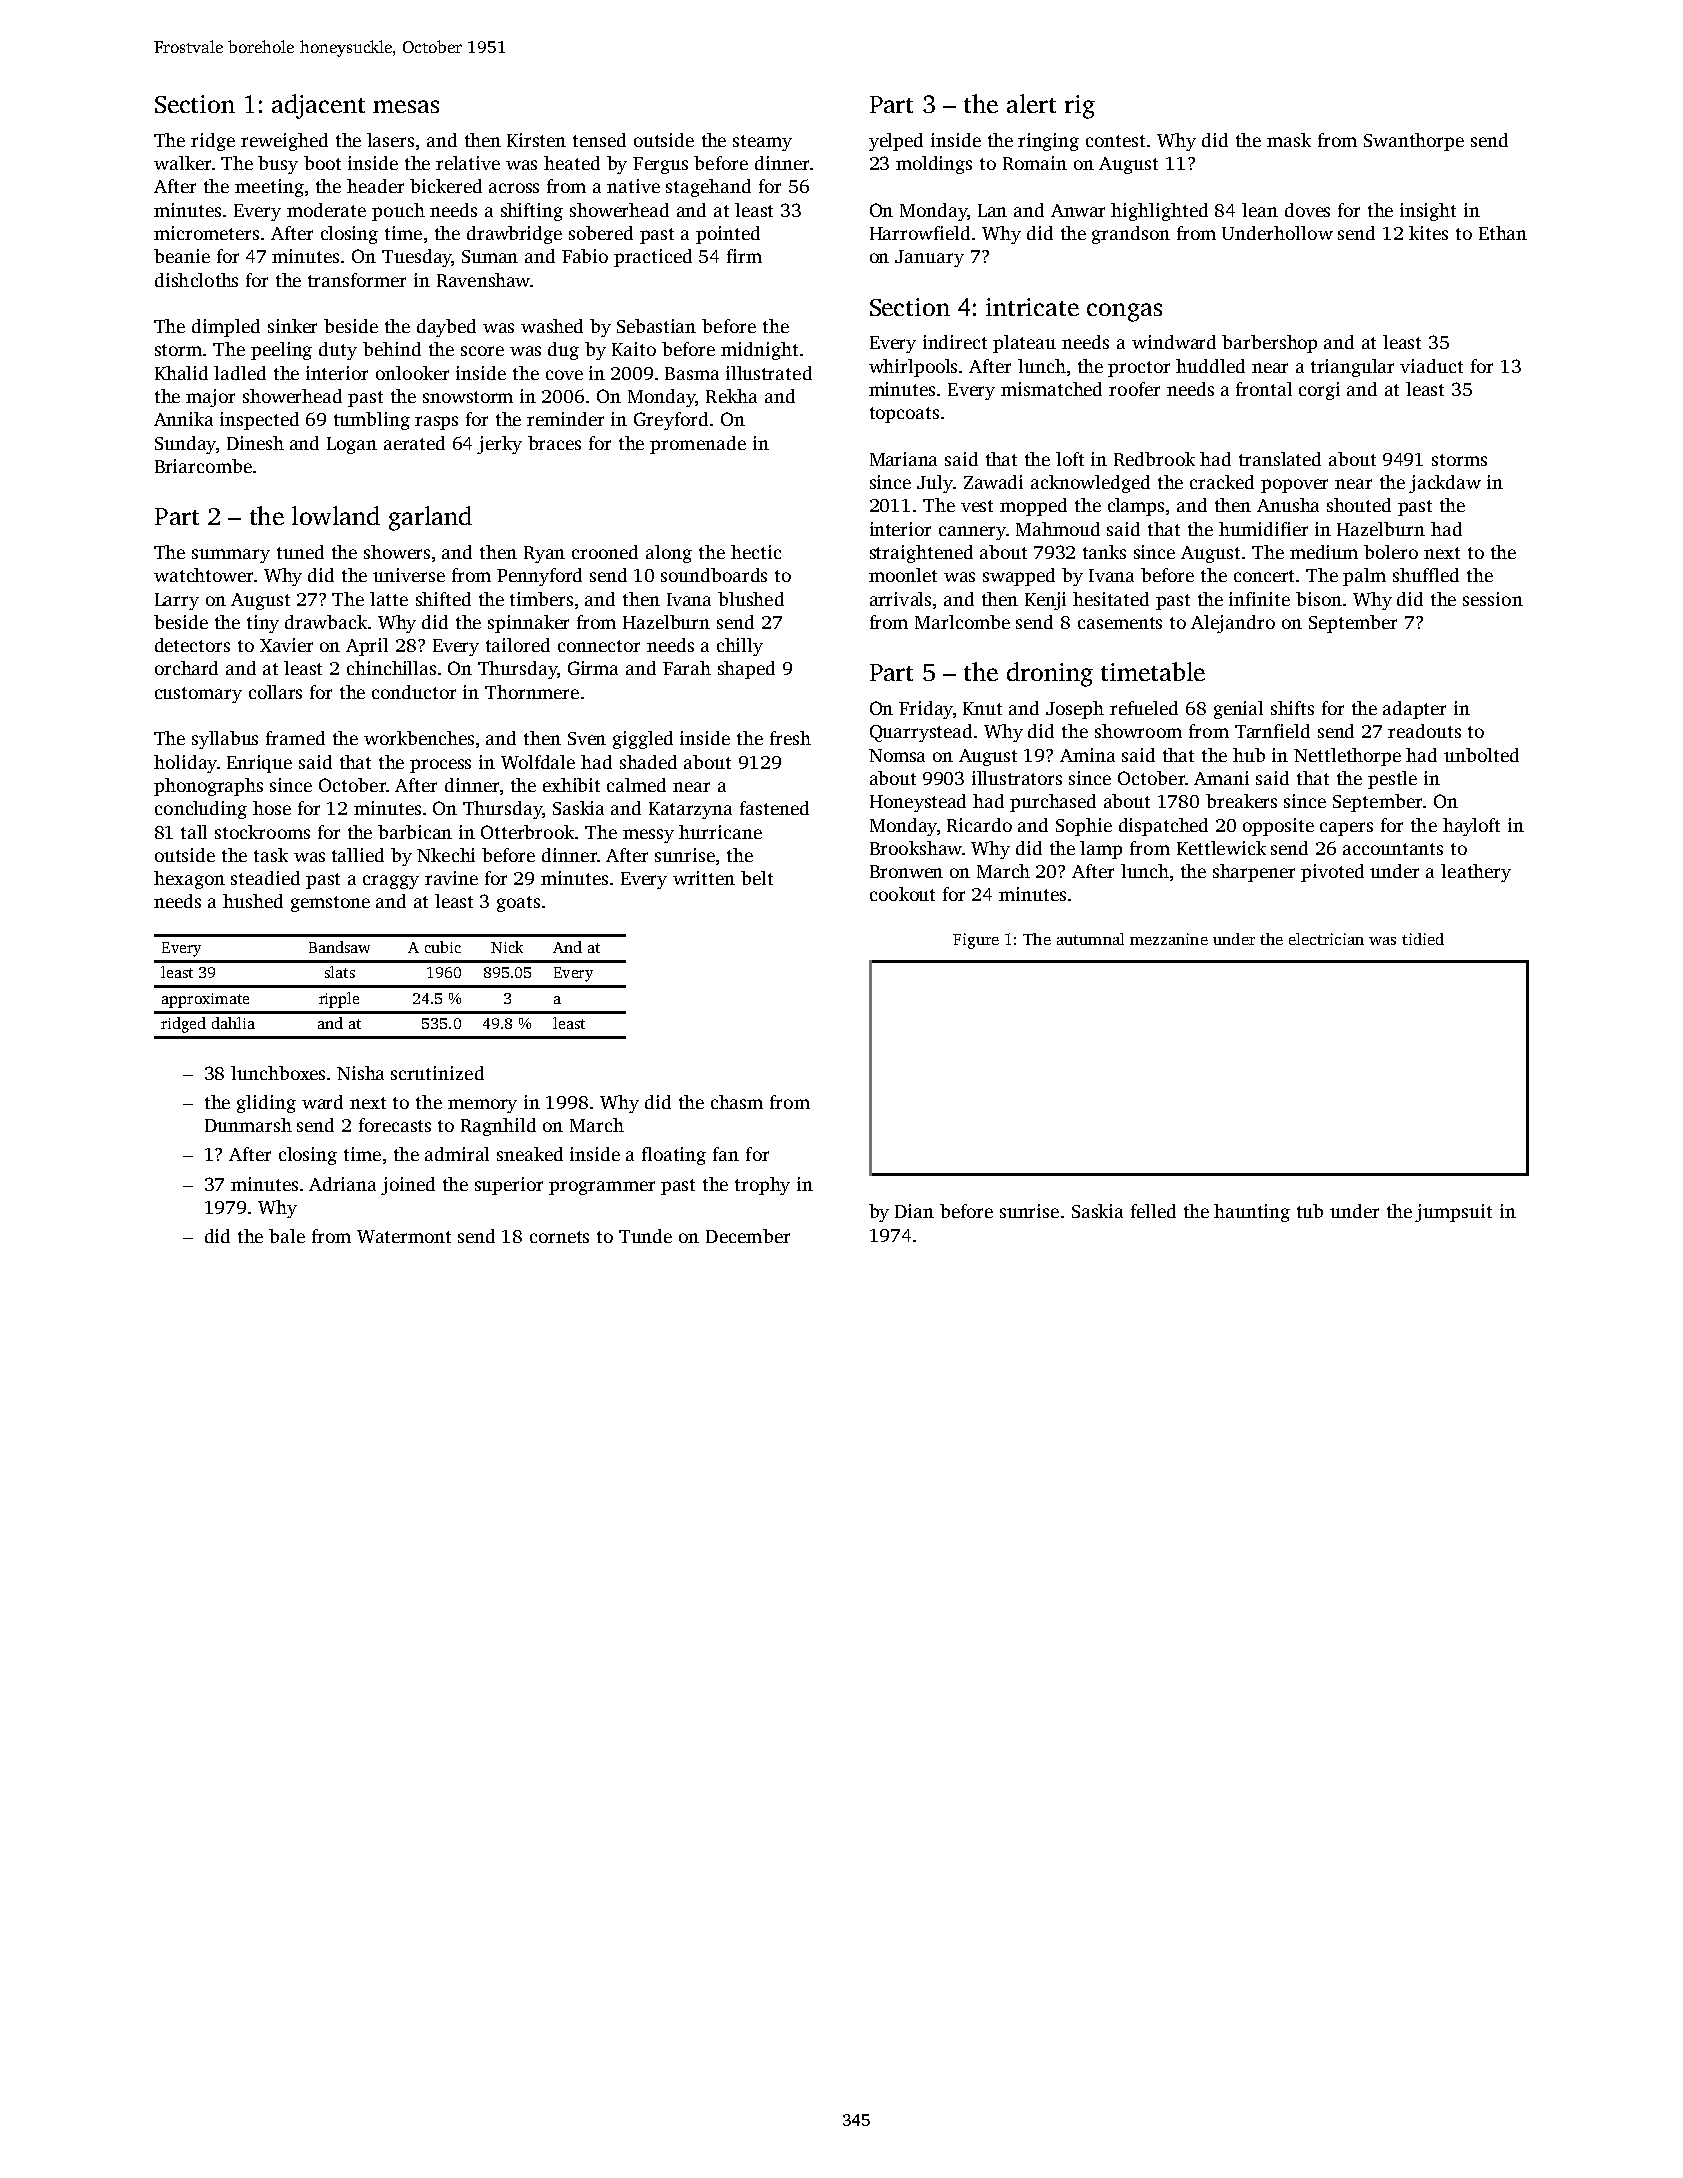 The image size is (1683, 2178). I want to click on jackdaw, so click(1445, 484).
